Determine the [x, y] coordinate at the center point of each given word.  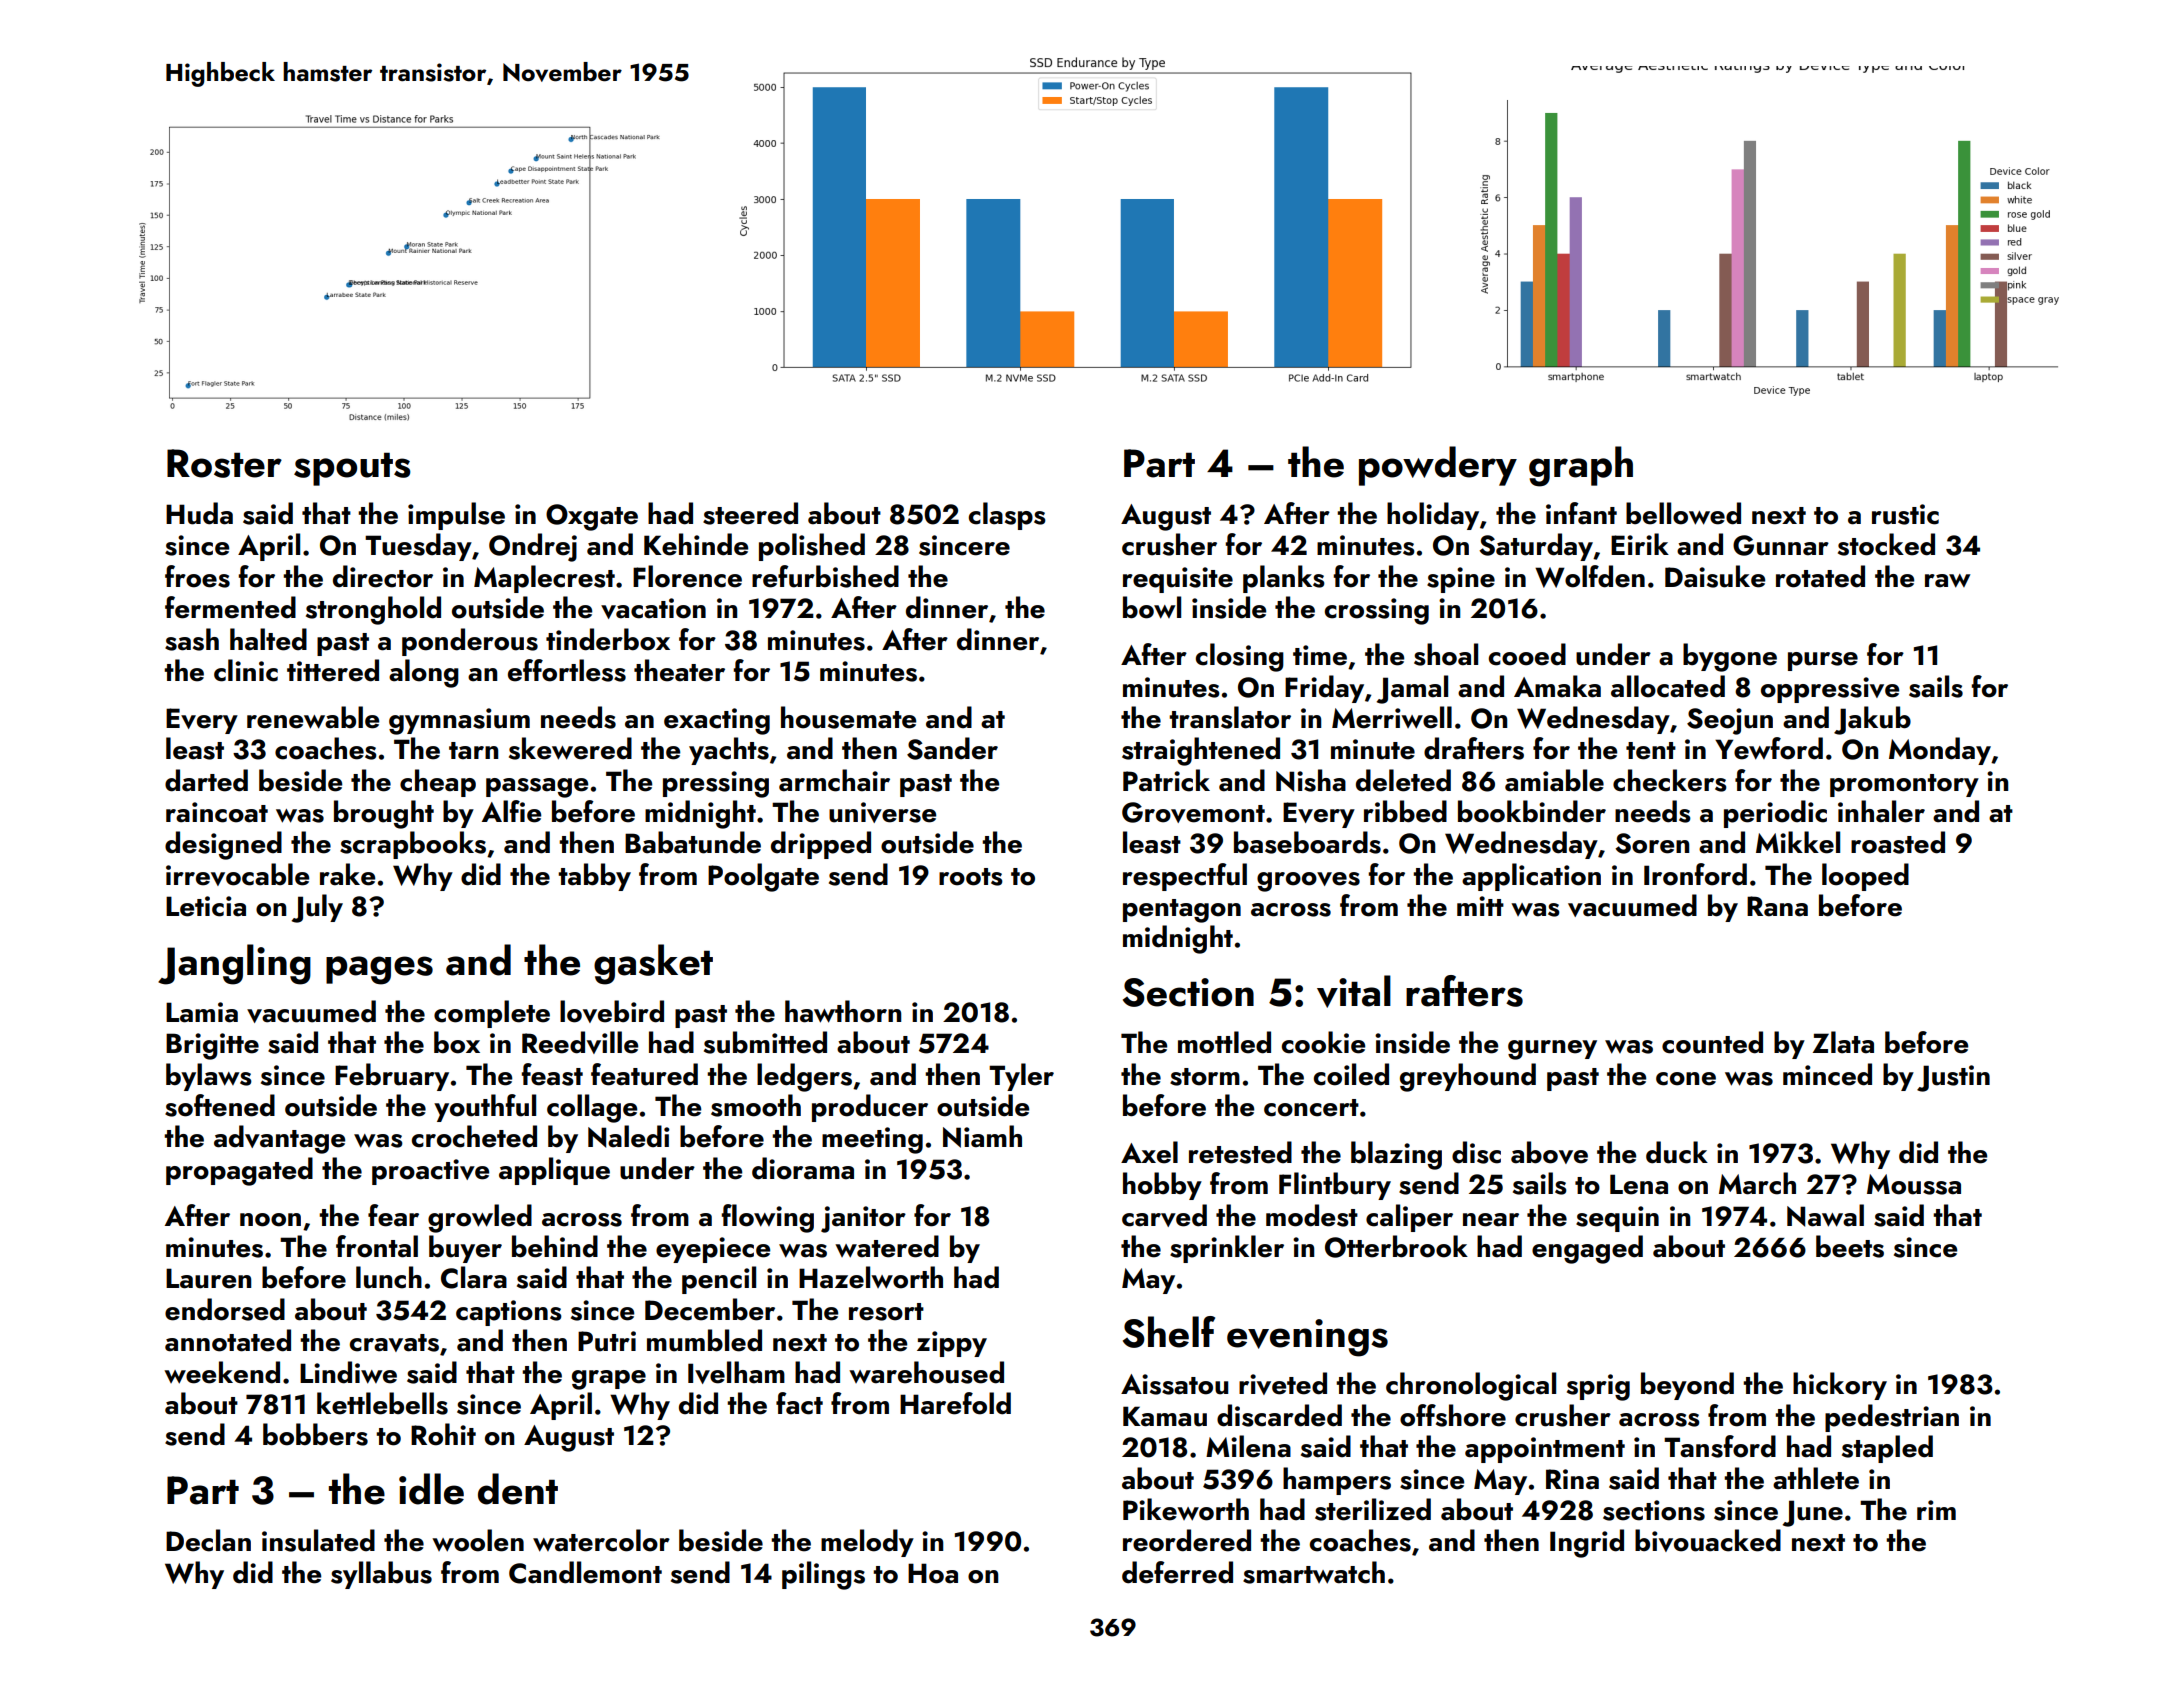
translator [1230, 717]
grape [609, 1380]
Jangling [234, 964]
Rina [1572, 1479]
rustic [1905, 514]
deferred [1177, 1572]
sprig [1598, 1387]
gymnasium [459, 721]
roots [971, 877]
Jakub [1872, 720]
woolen [478, 1540]
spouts [352, 469]
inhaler [1881, 811]
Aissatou [1174, 1384]
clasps [1007, 516]
